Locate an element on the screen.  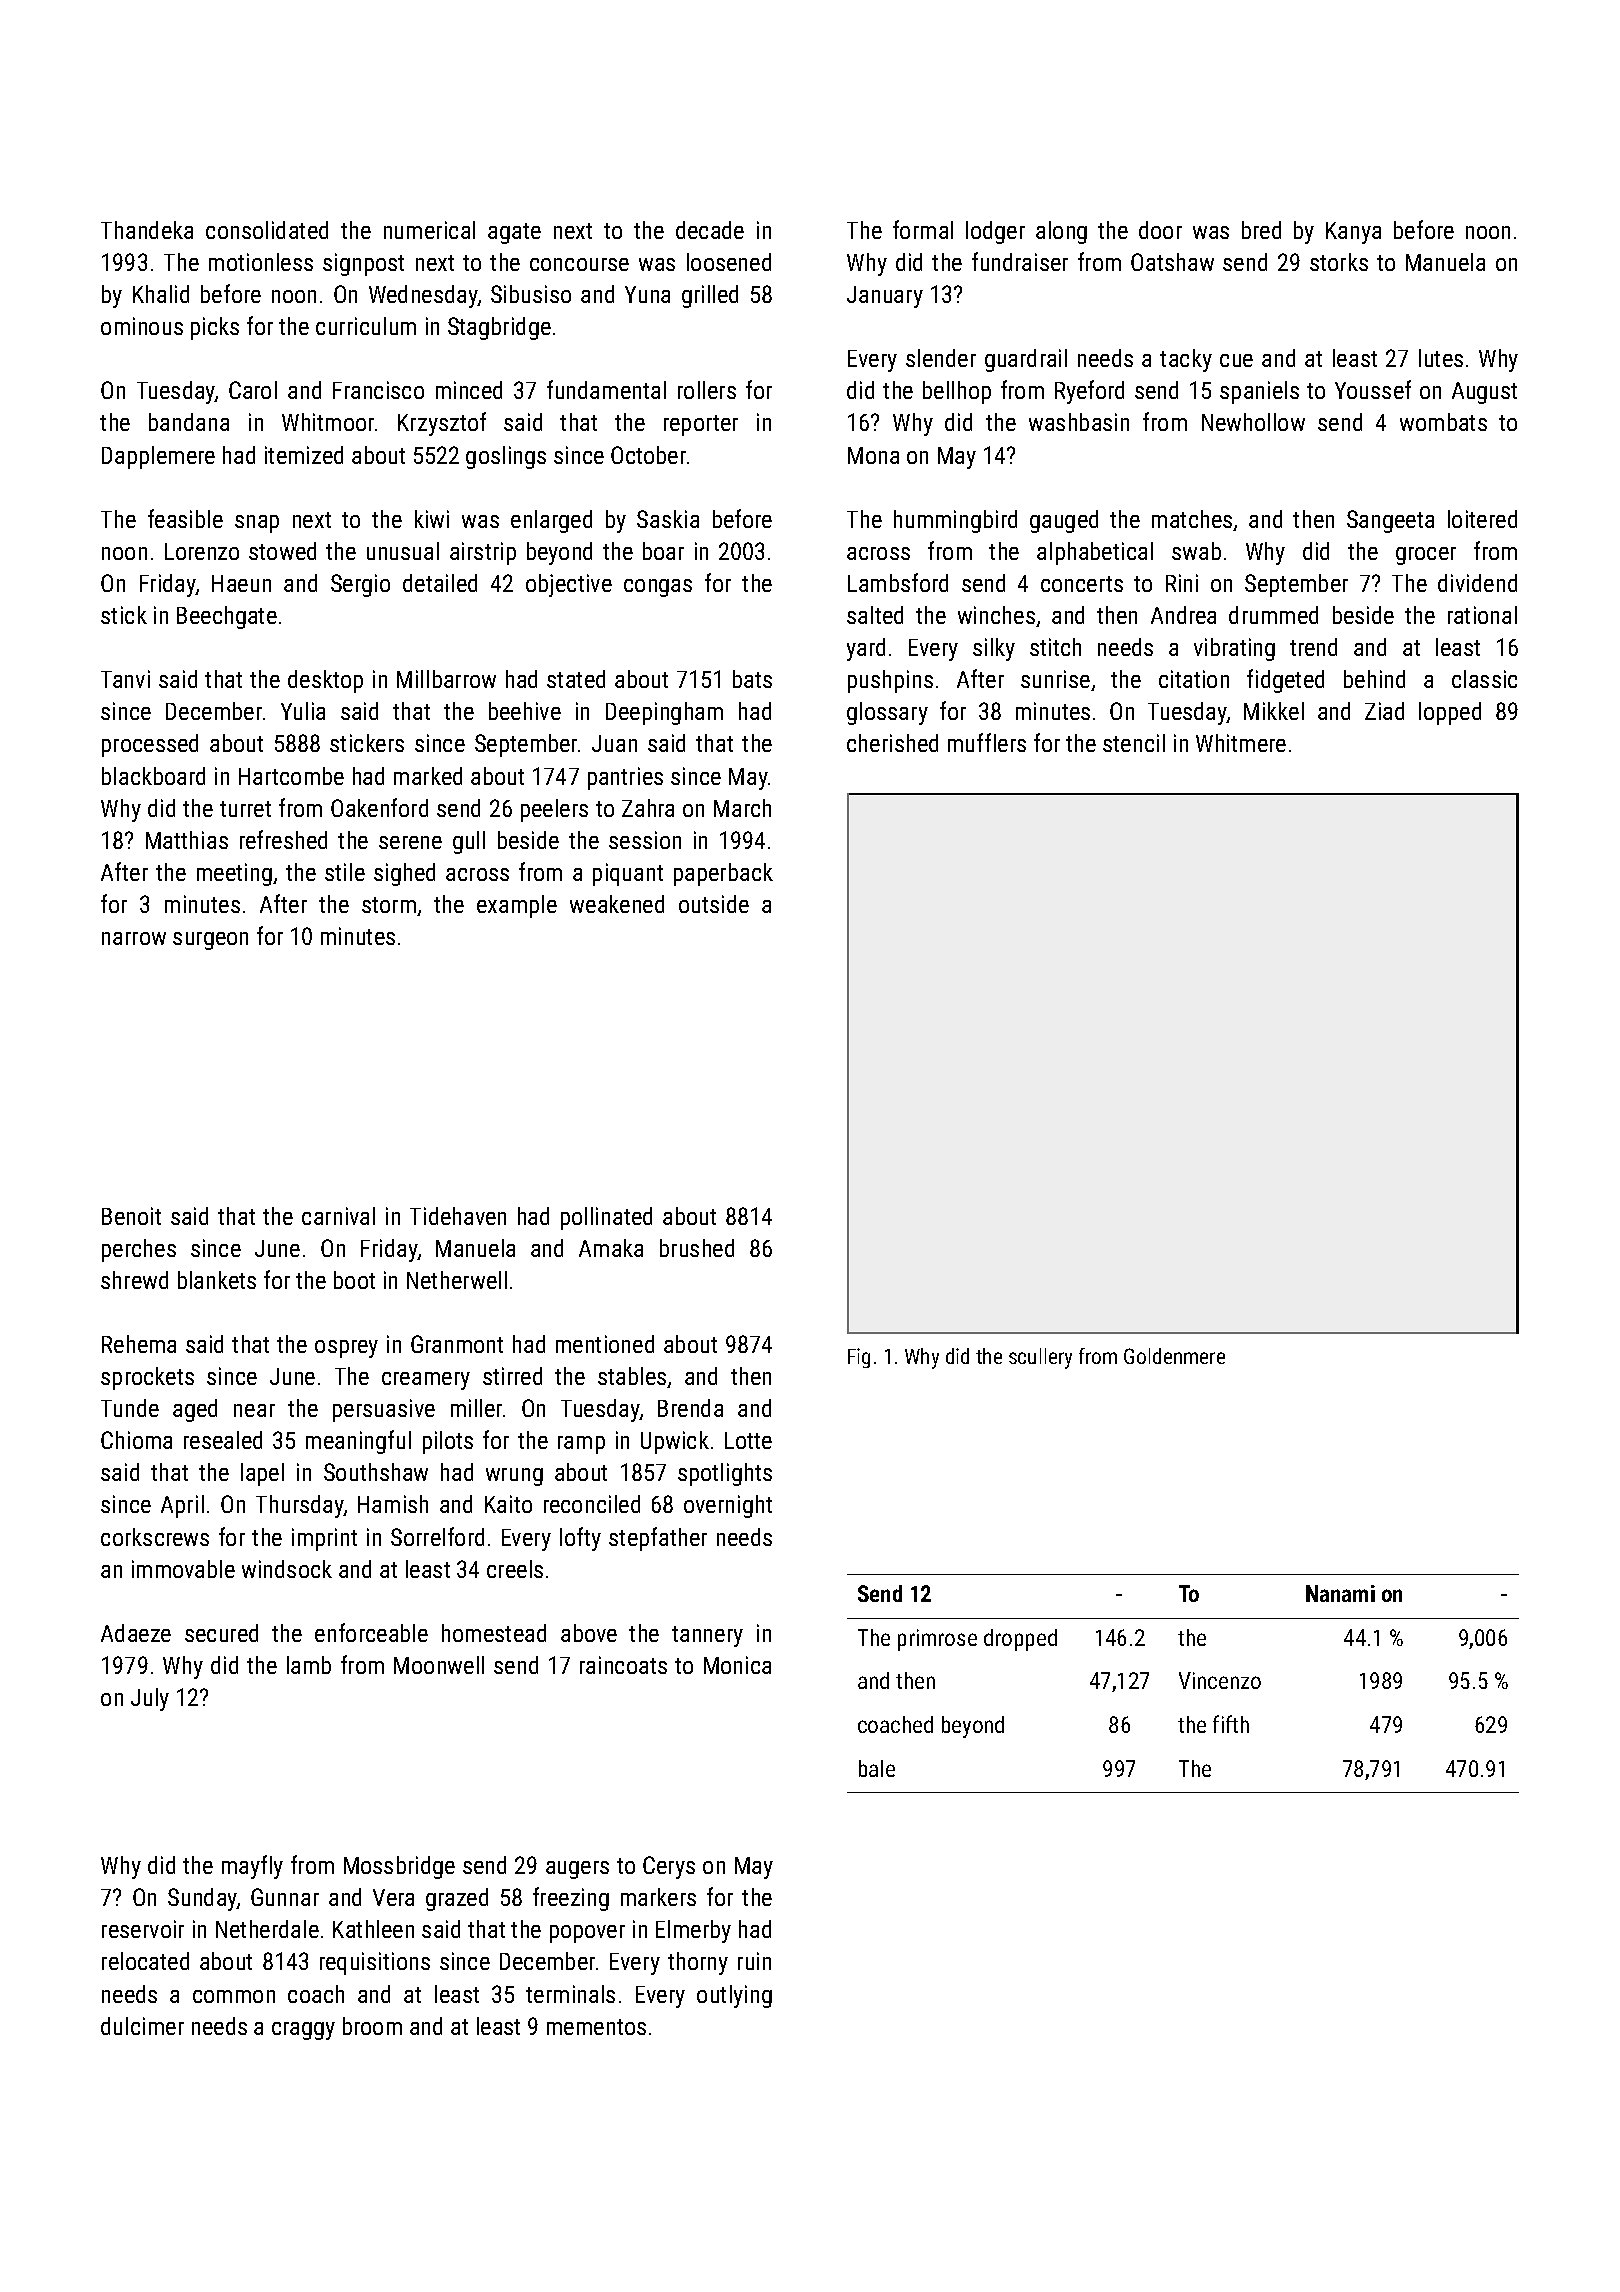
Goldenmere is located at coordinates (1174, 1356).
